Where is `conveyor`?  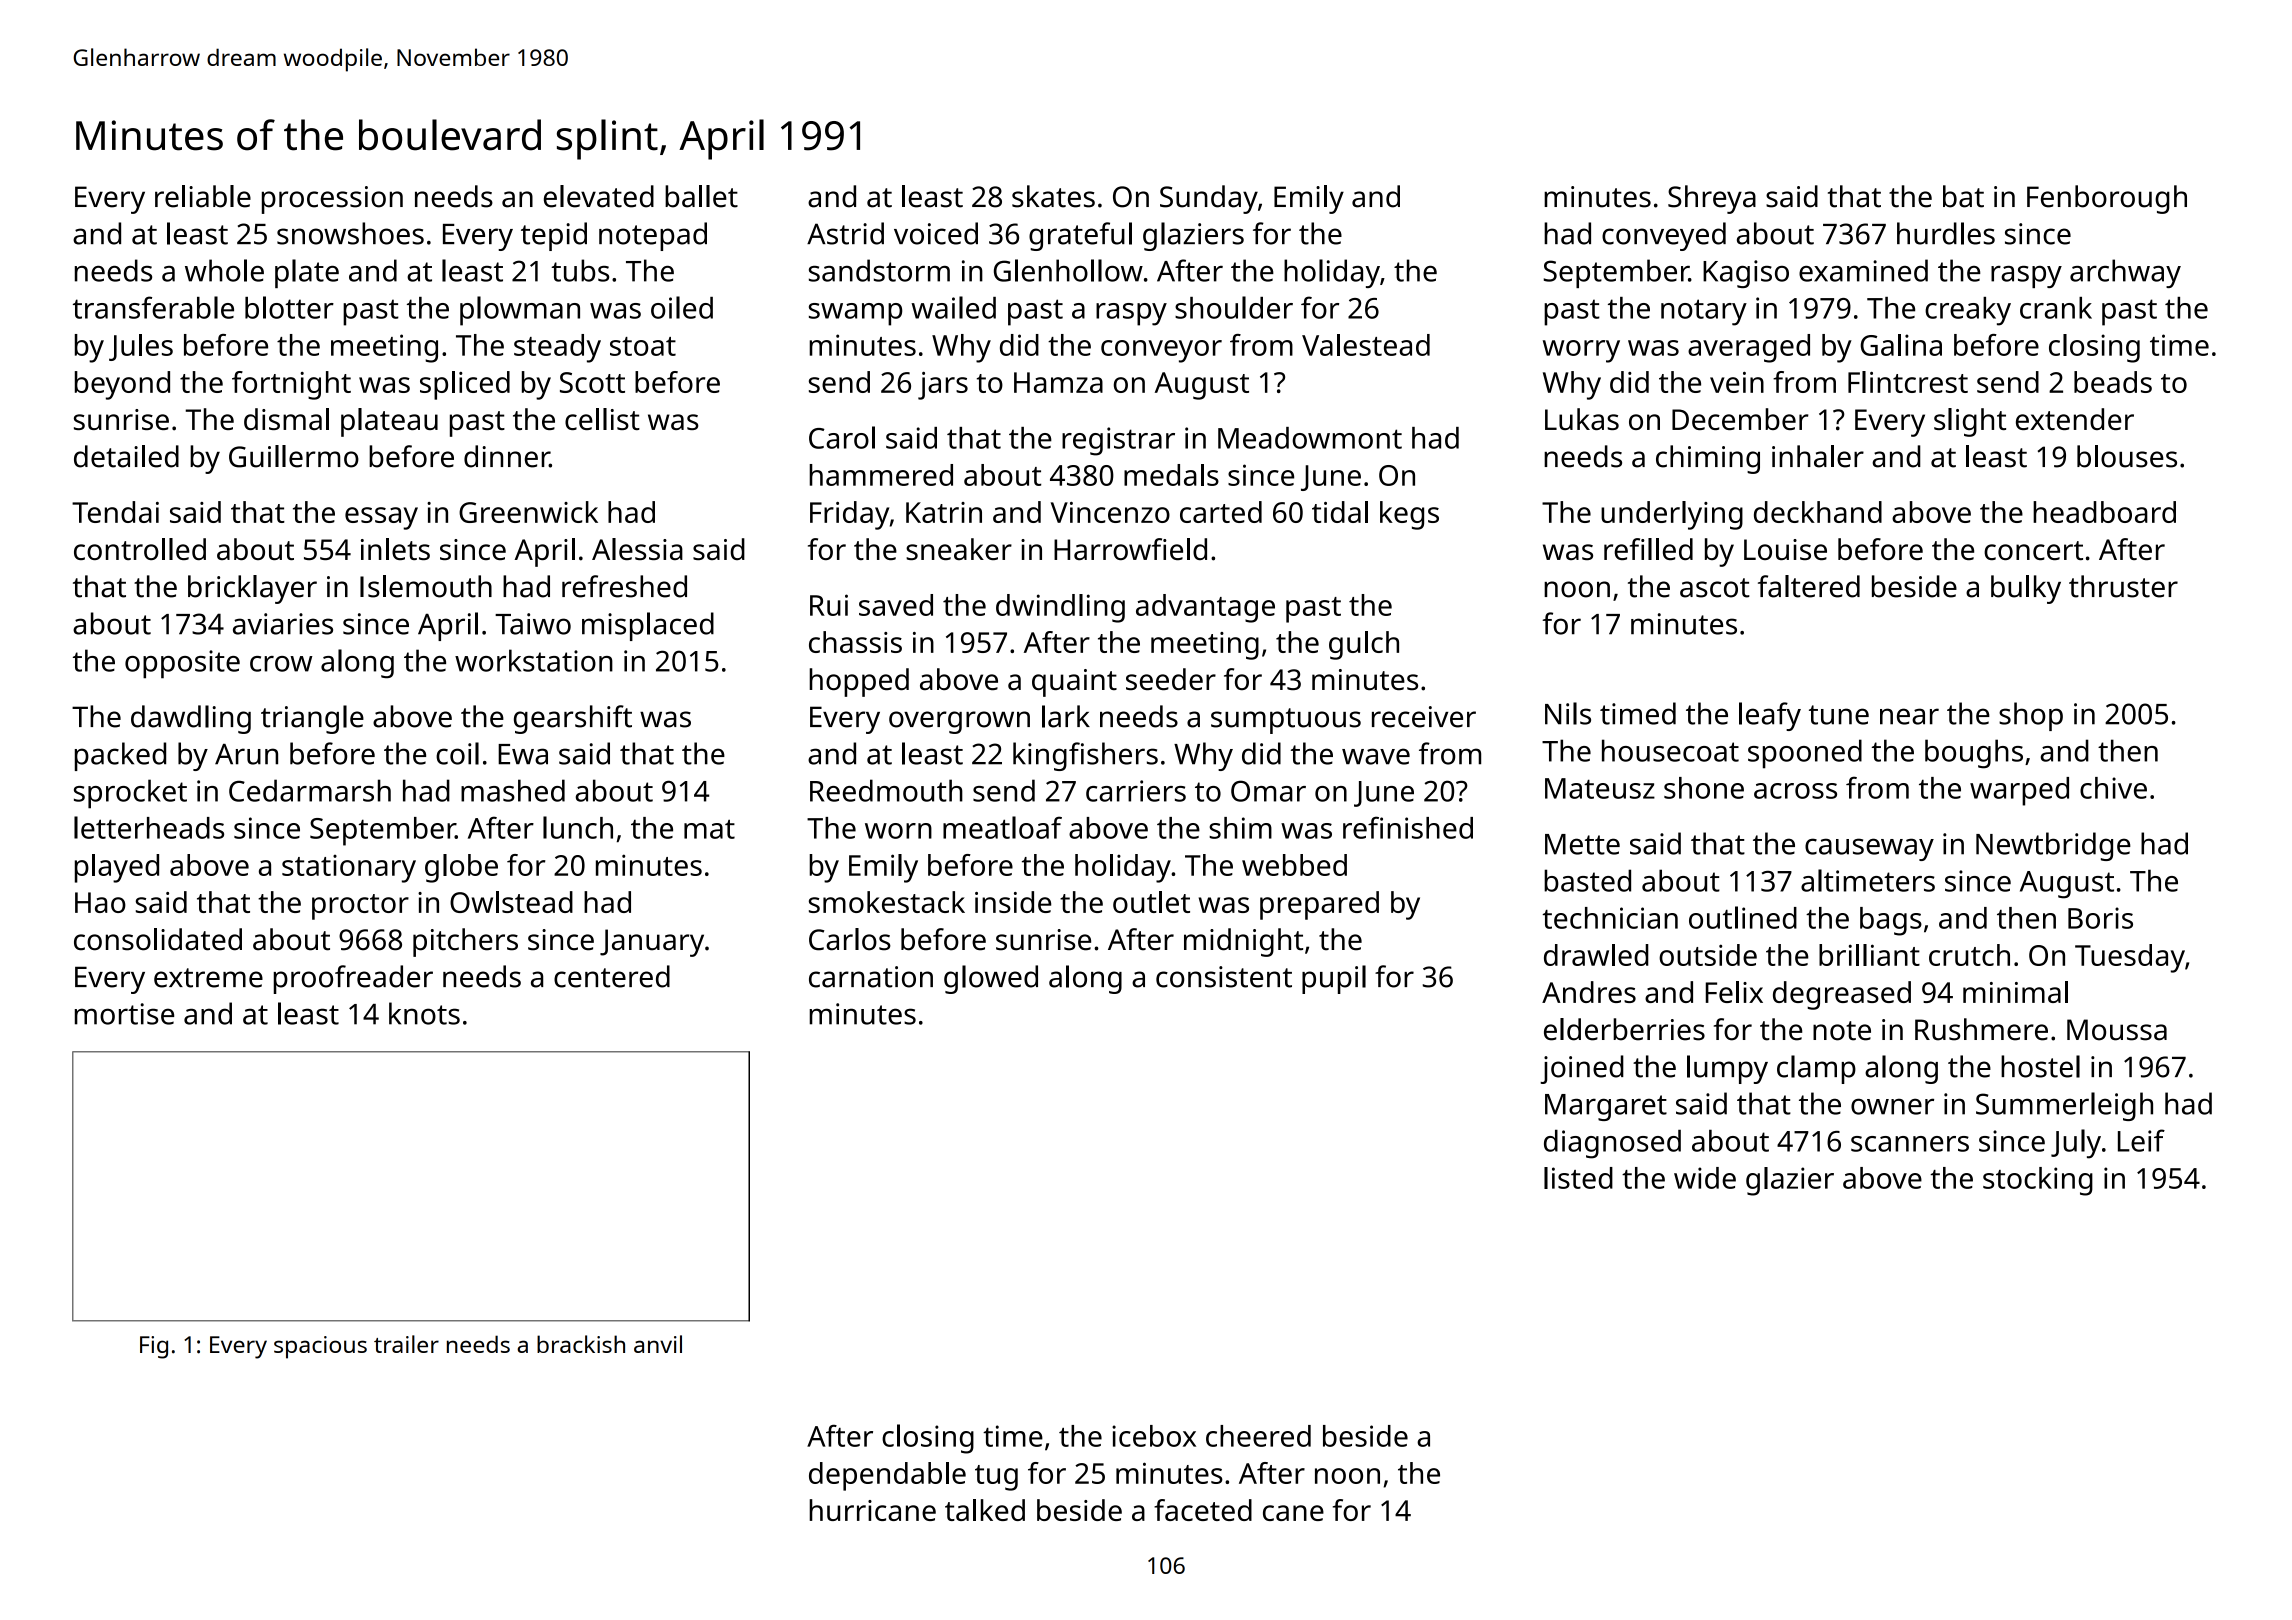 conveyor is located at coordinates (1161, 351).
